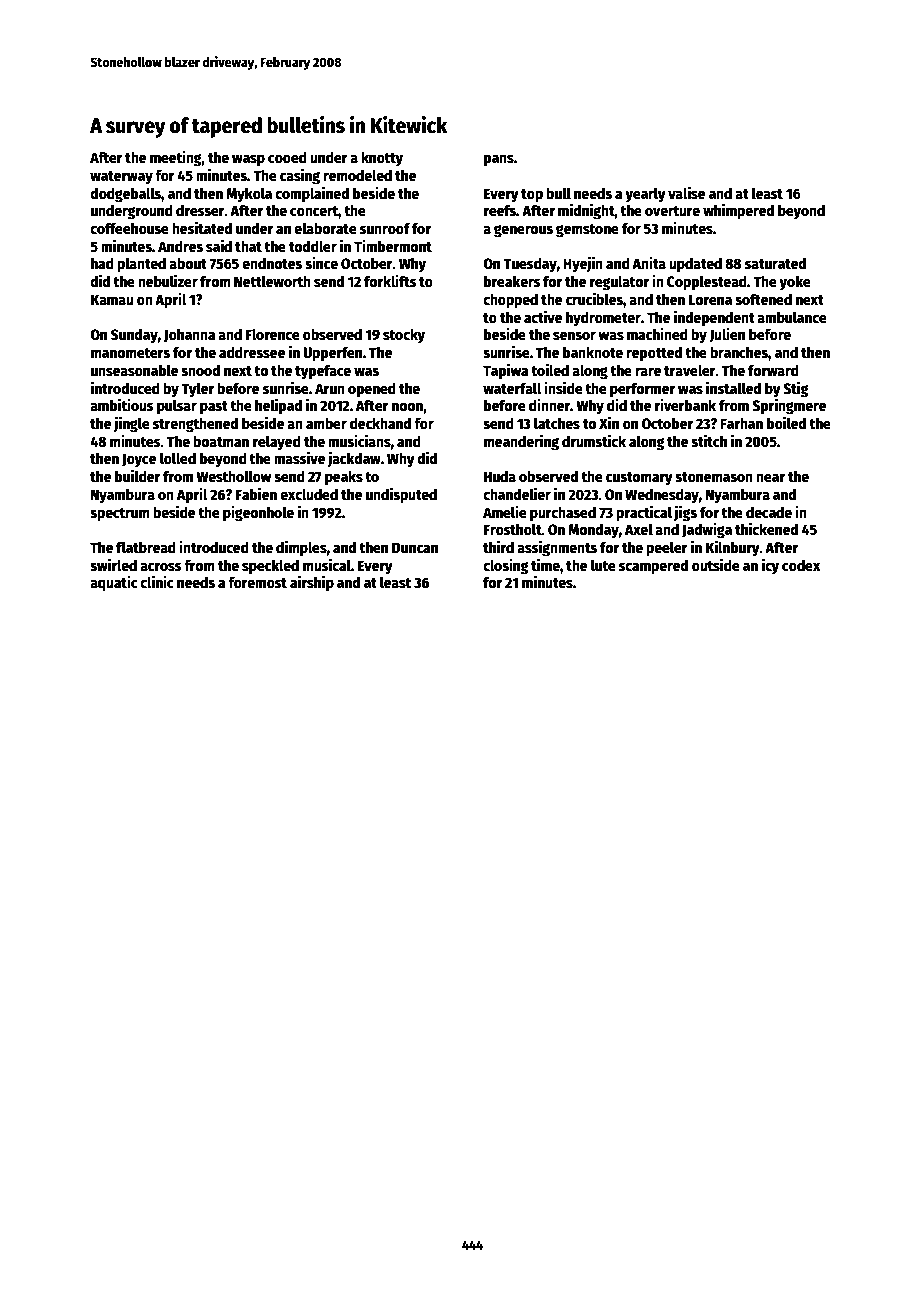  Describe the element at coordinates (707, 283) in the screenshot. I see `Copplestead` at that location.
